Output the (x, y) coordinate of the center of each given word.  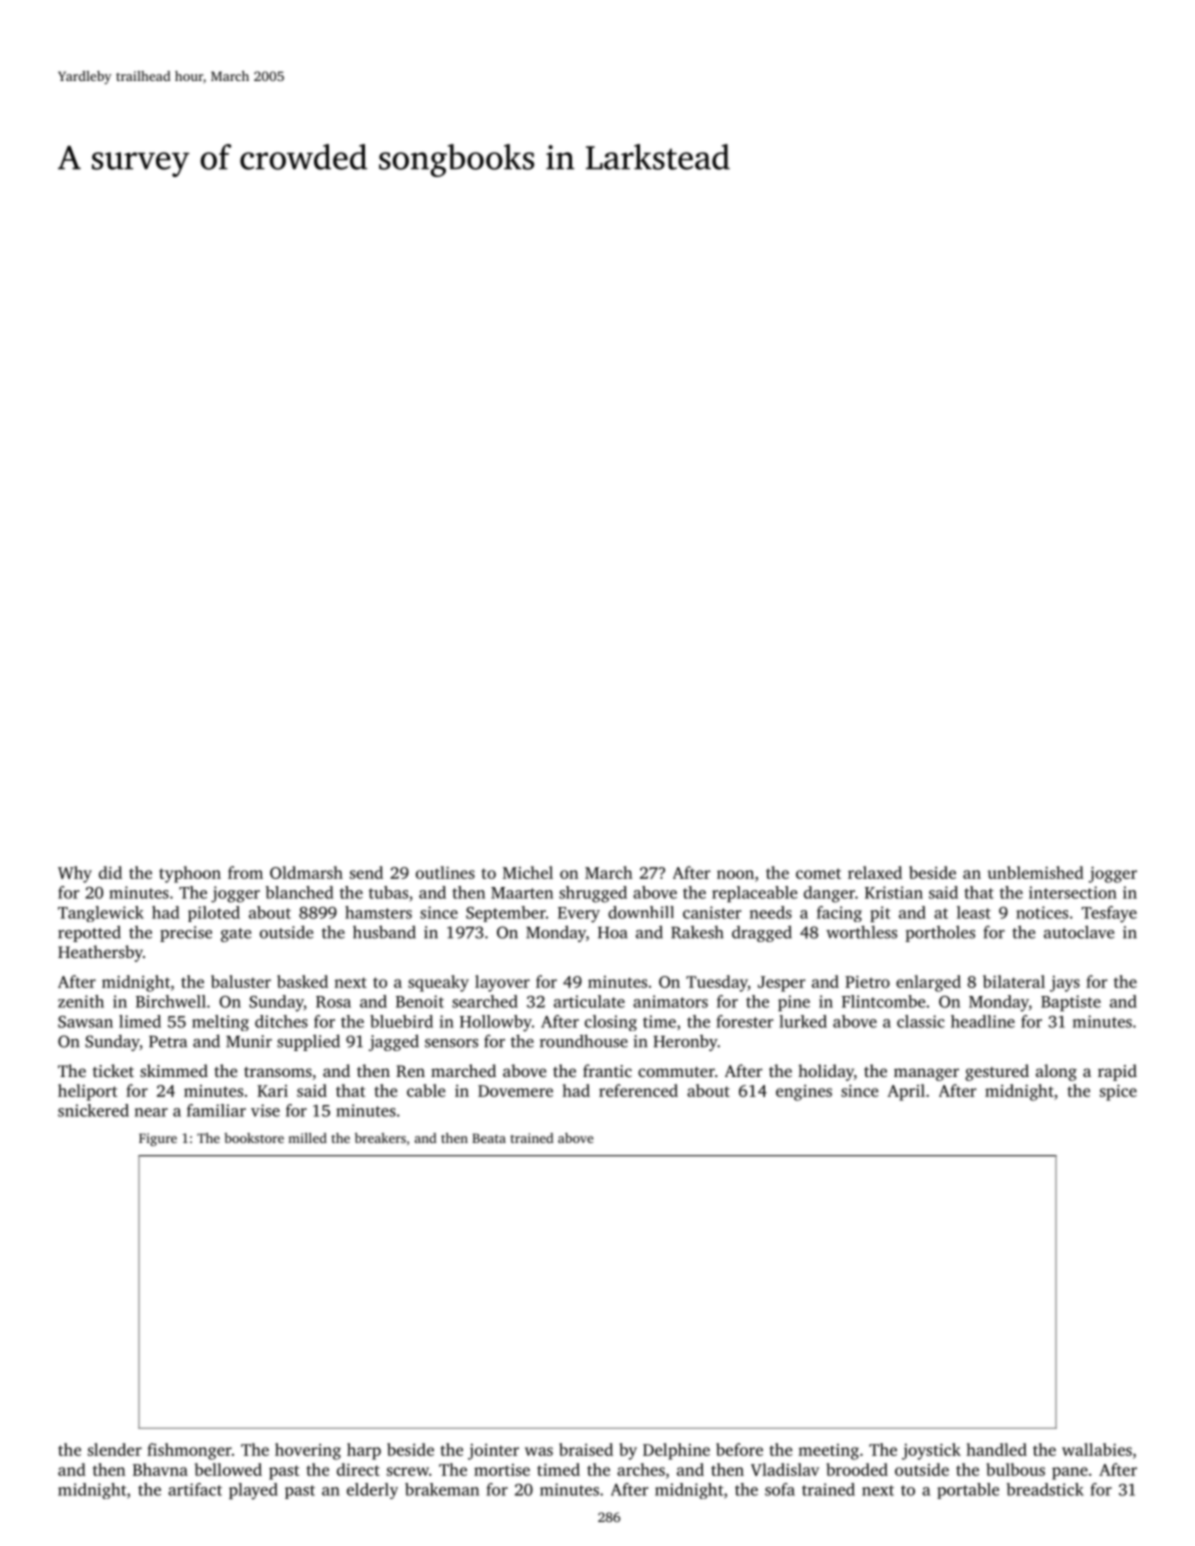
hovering (308, 1451)
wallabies (1097, 1449)
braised (586, 1449)
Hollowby (496, 1023)
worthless (861, 932)
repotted (89, 933)
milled (307, 1138)
